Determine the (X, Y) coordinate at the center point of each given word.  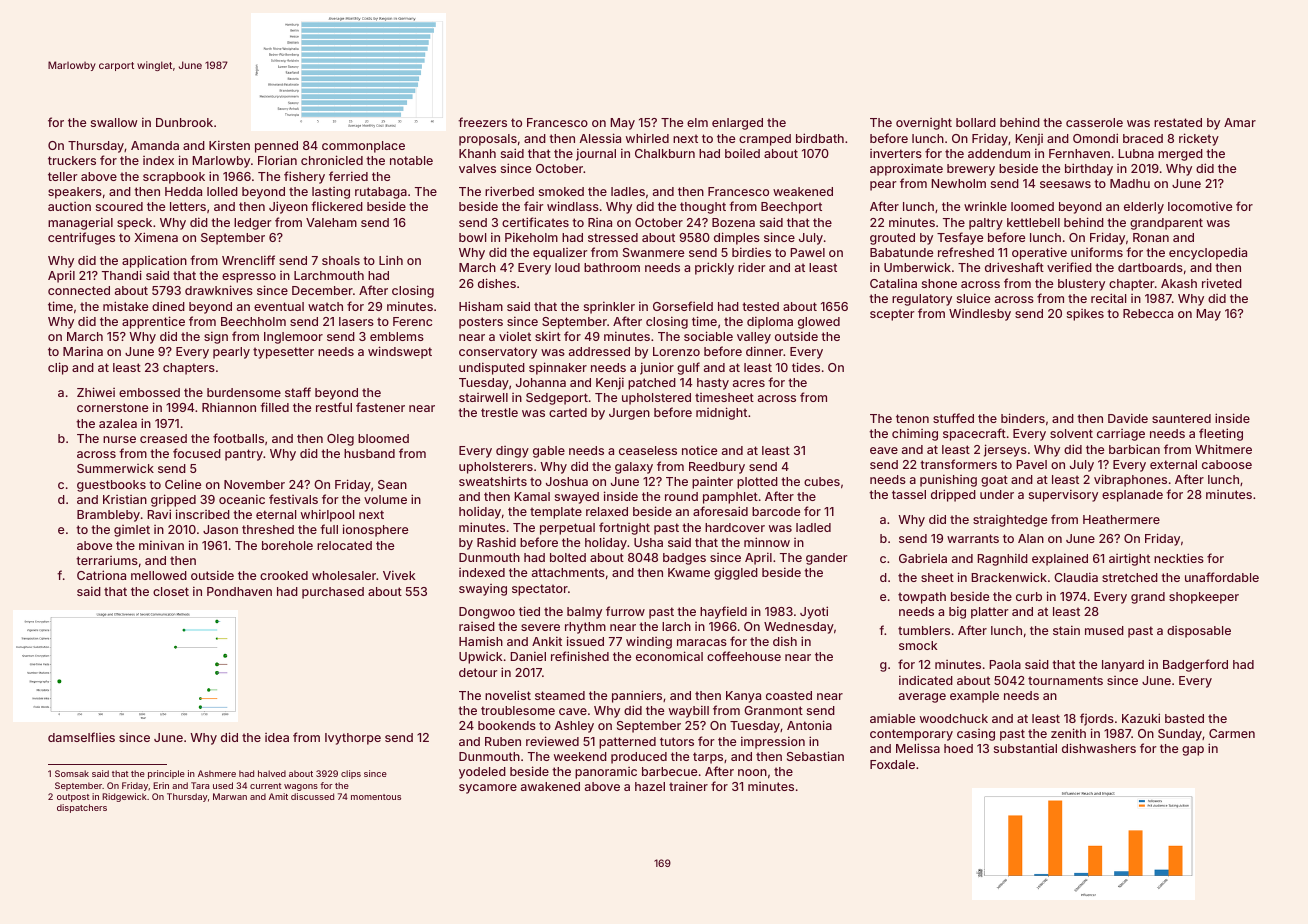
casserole (1094, 122)
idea (277, 737)
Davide (1128, 418)
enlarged (737, 124)
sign (216, 337)
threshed (268, 529)
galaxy (634, 468)
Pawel (807, 252)
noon (752, 772)
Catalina (893, 283)
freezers (482, 122)
